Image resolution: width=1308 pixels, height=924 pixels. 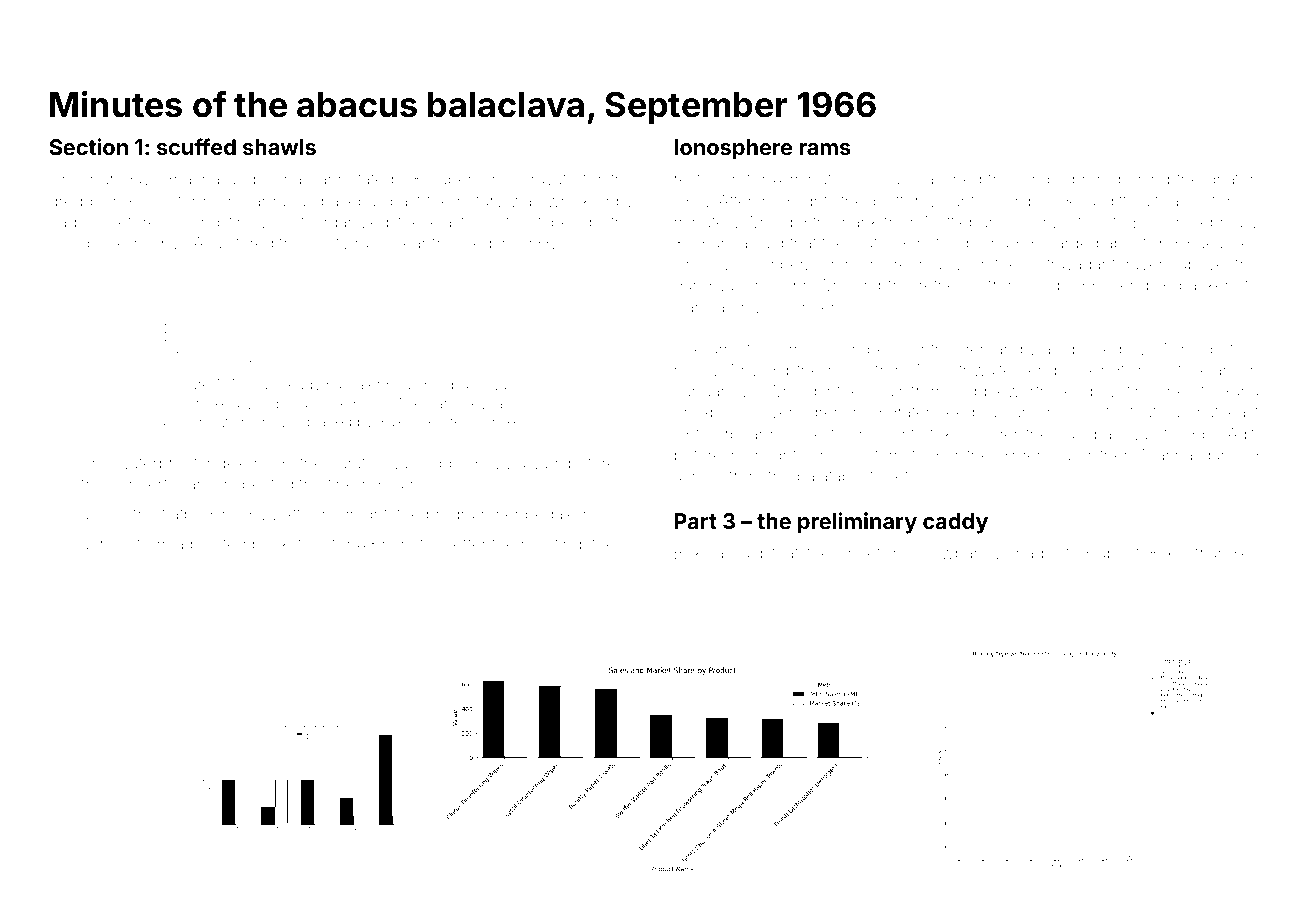 I want to click on unsteady, so click(x=291, y=386).
